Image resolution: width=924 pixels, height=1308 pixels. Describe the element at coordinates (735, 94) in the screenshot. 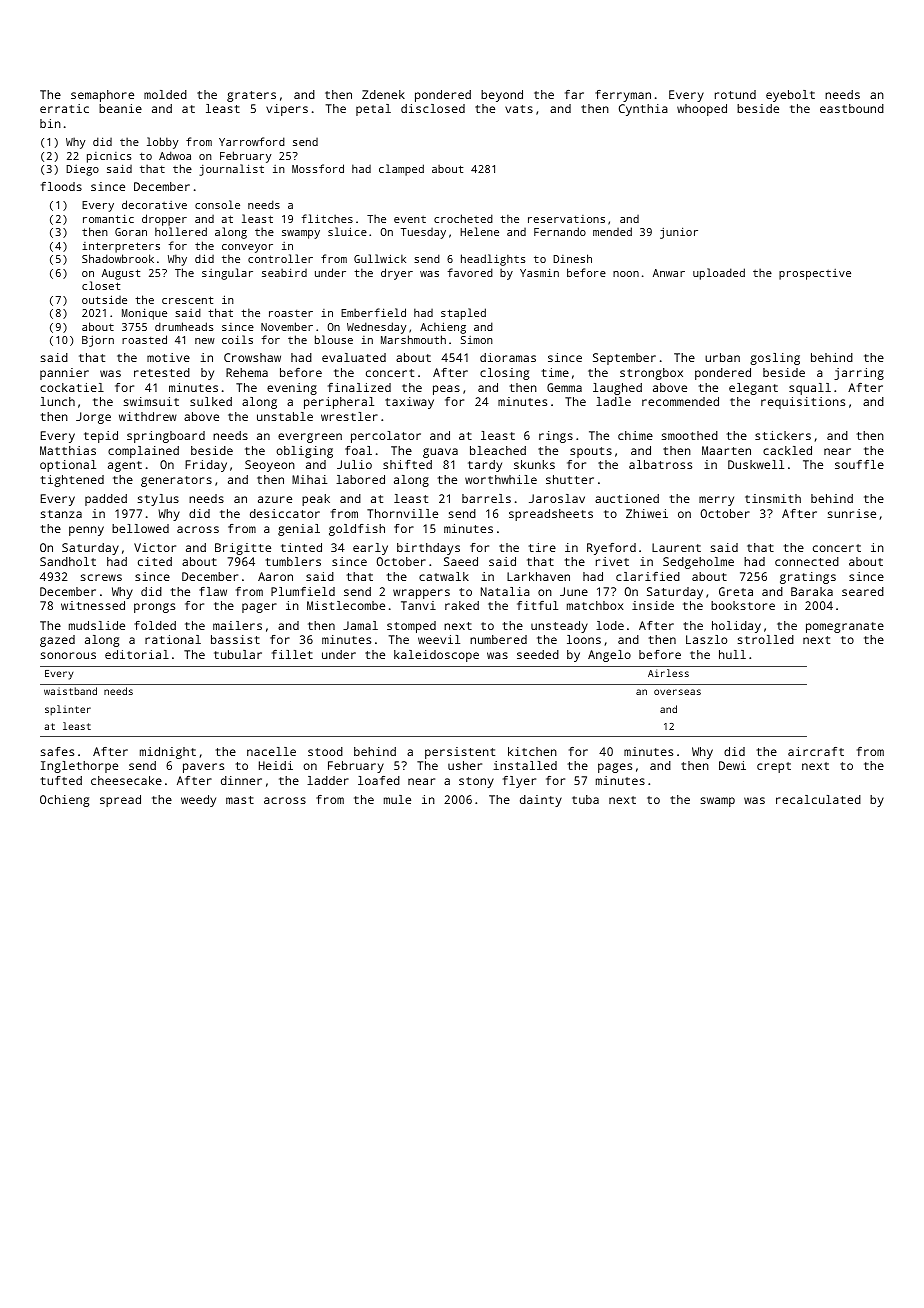

I see `rotund` at that location.
